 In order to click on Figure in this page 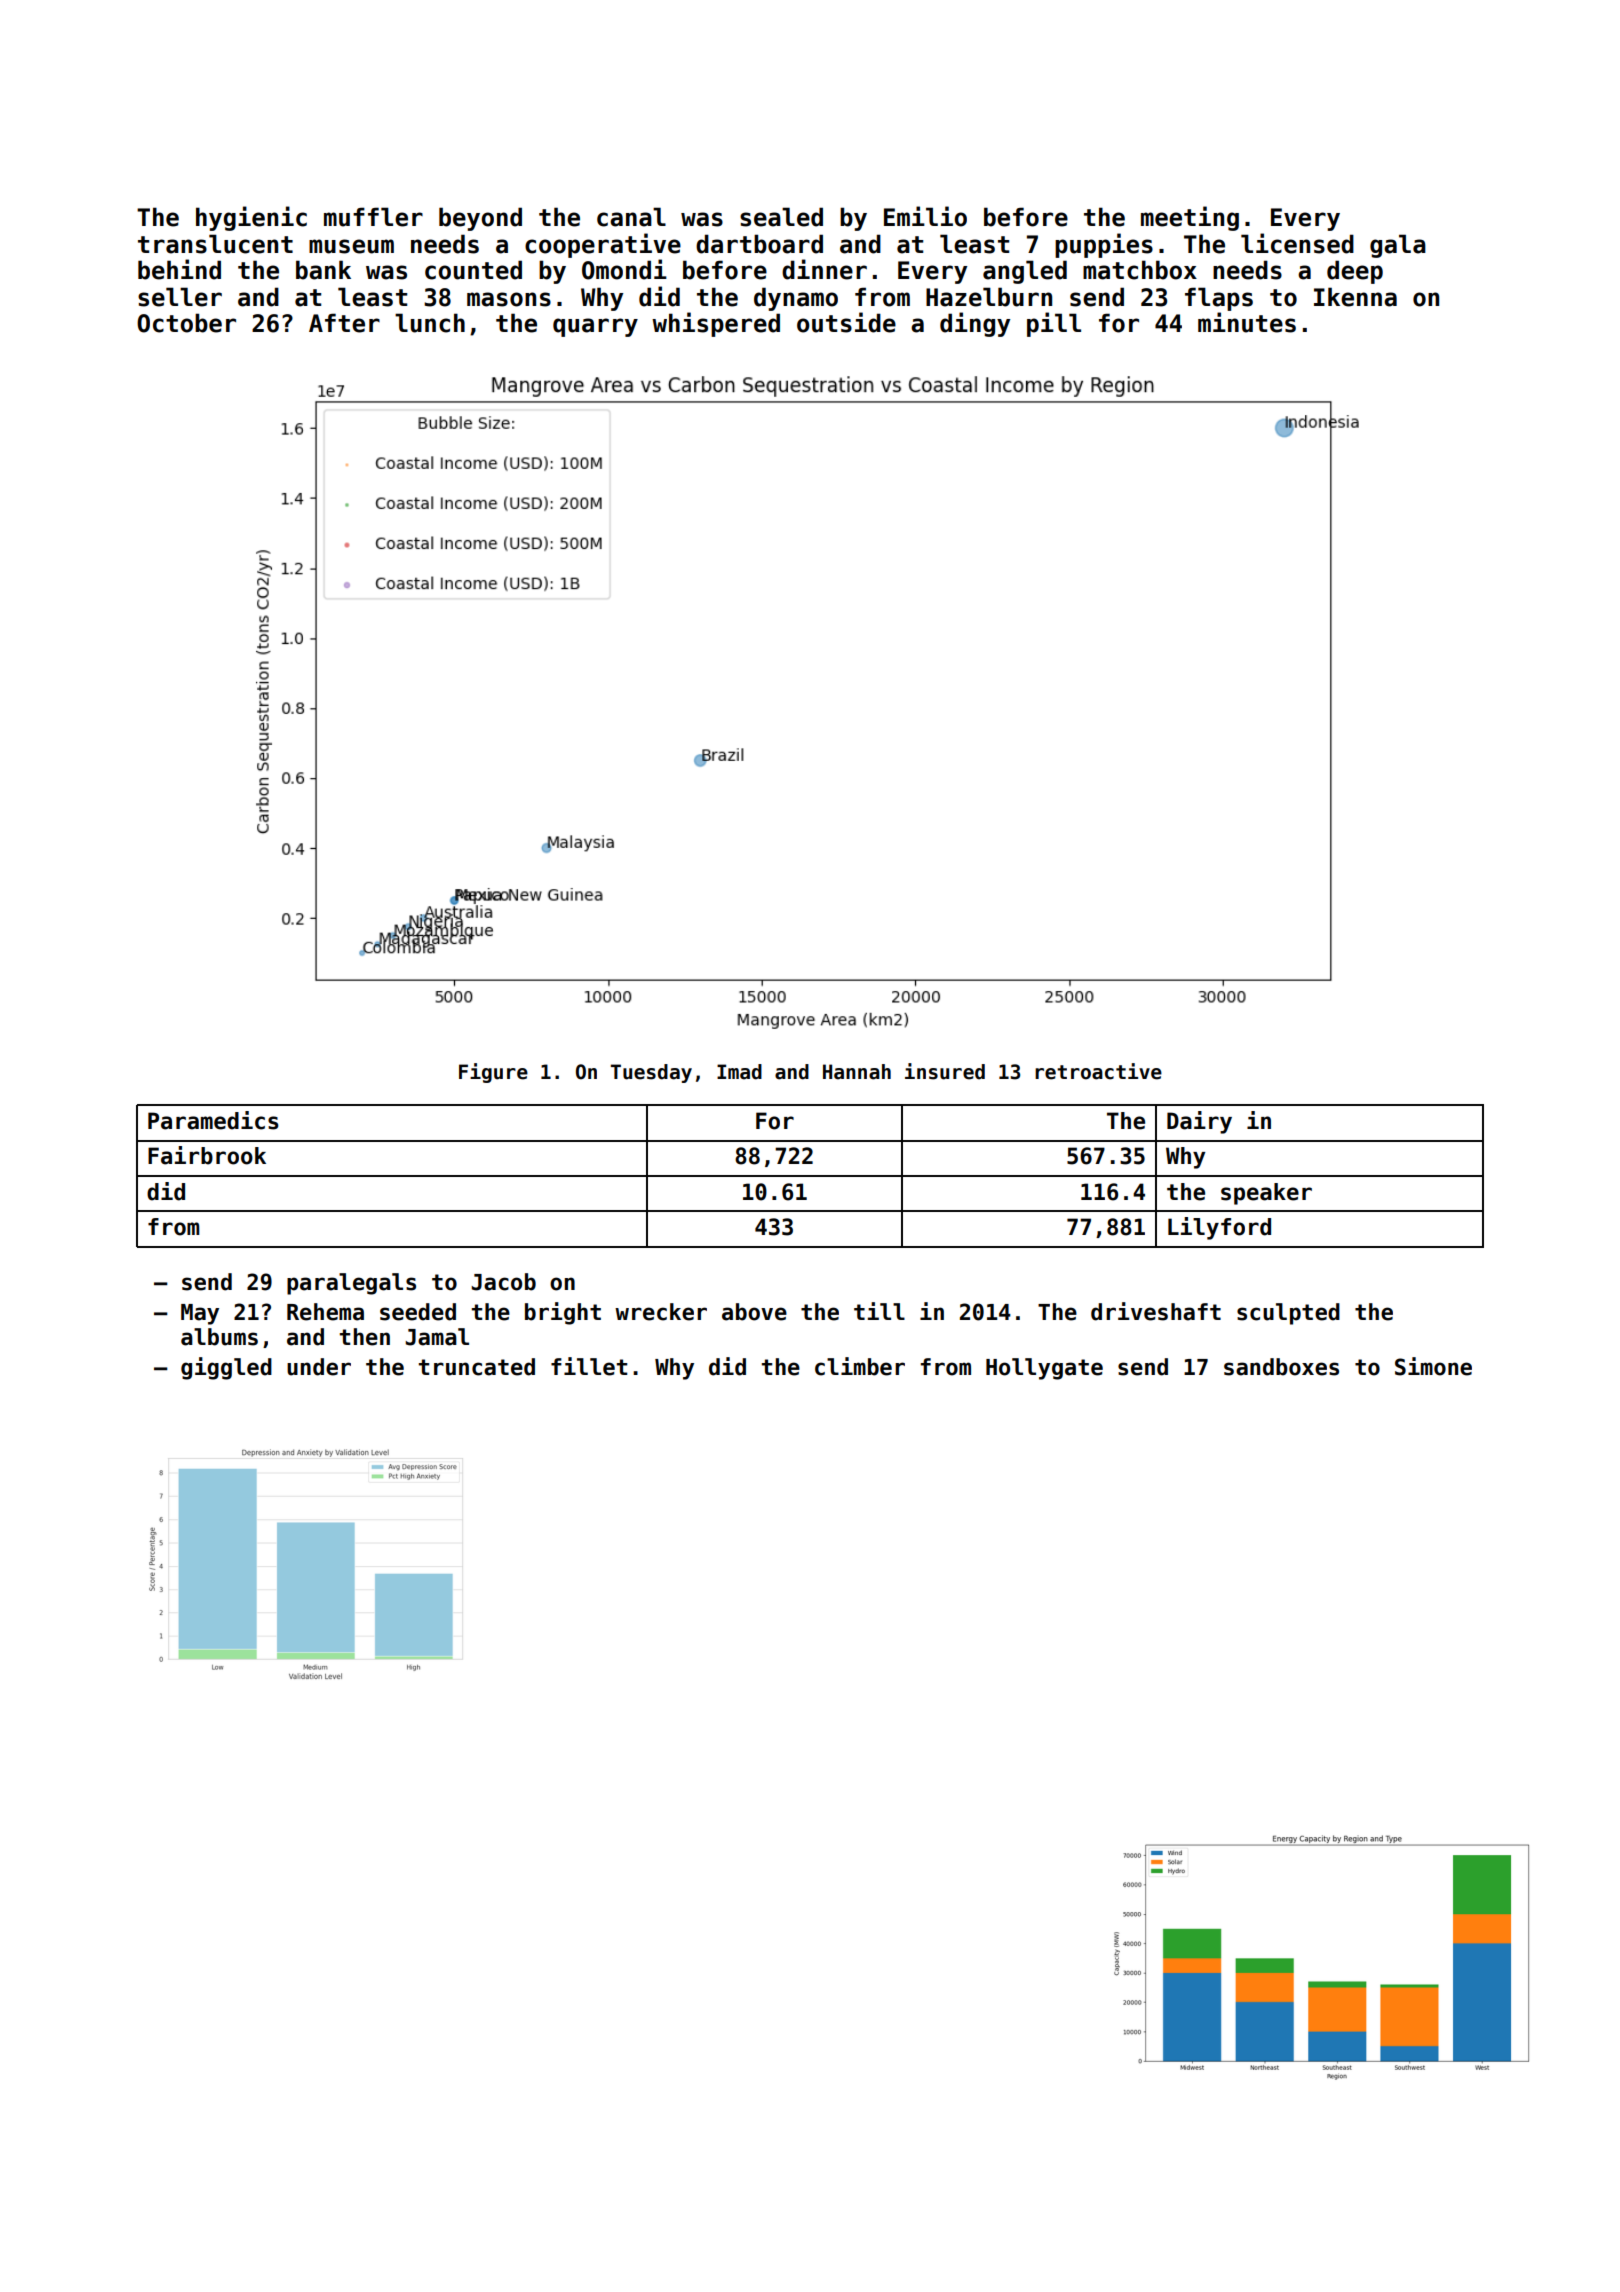, I will do `click(493, 1073)`.
